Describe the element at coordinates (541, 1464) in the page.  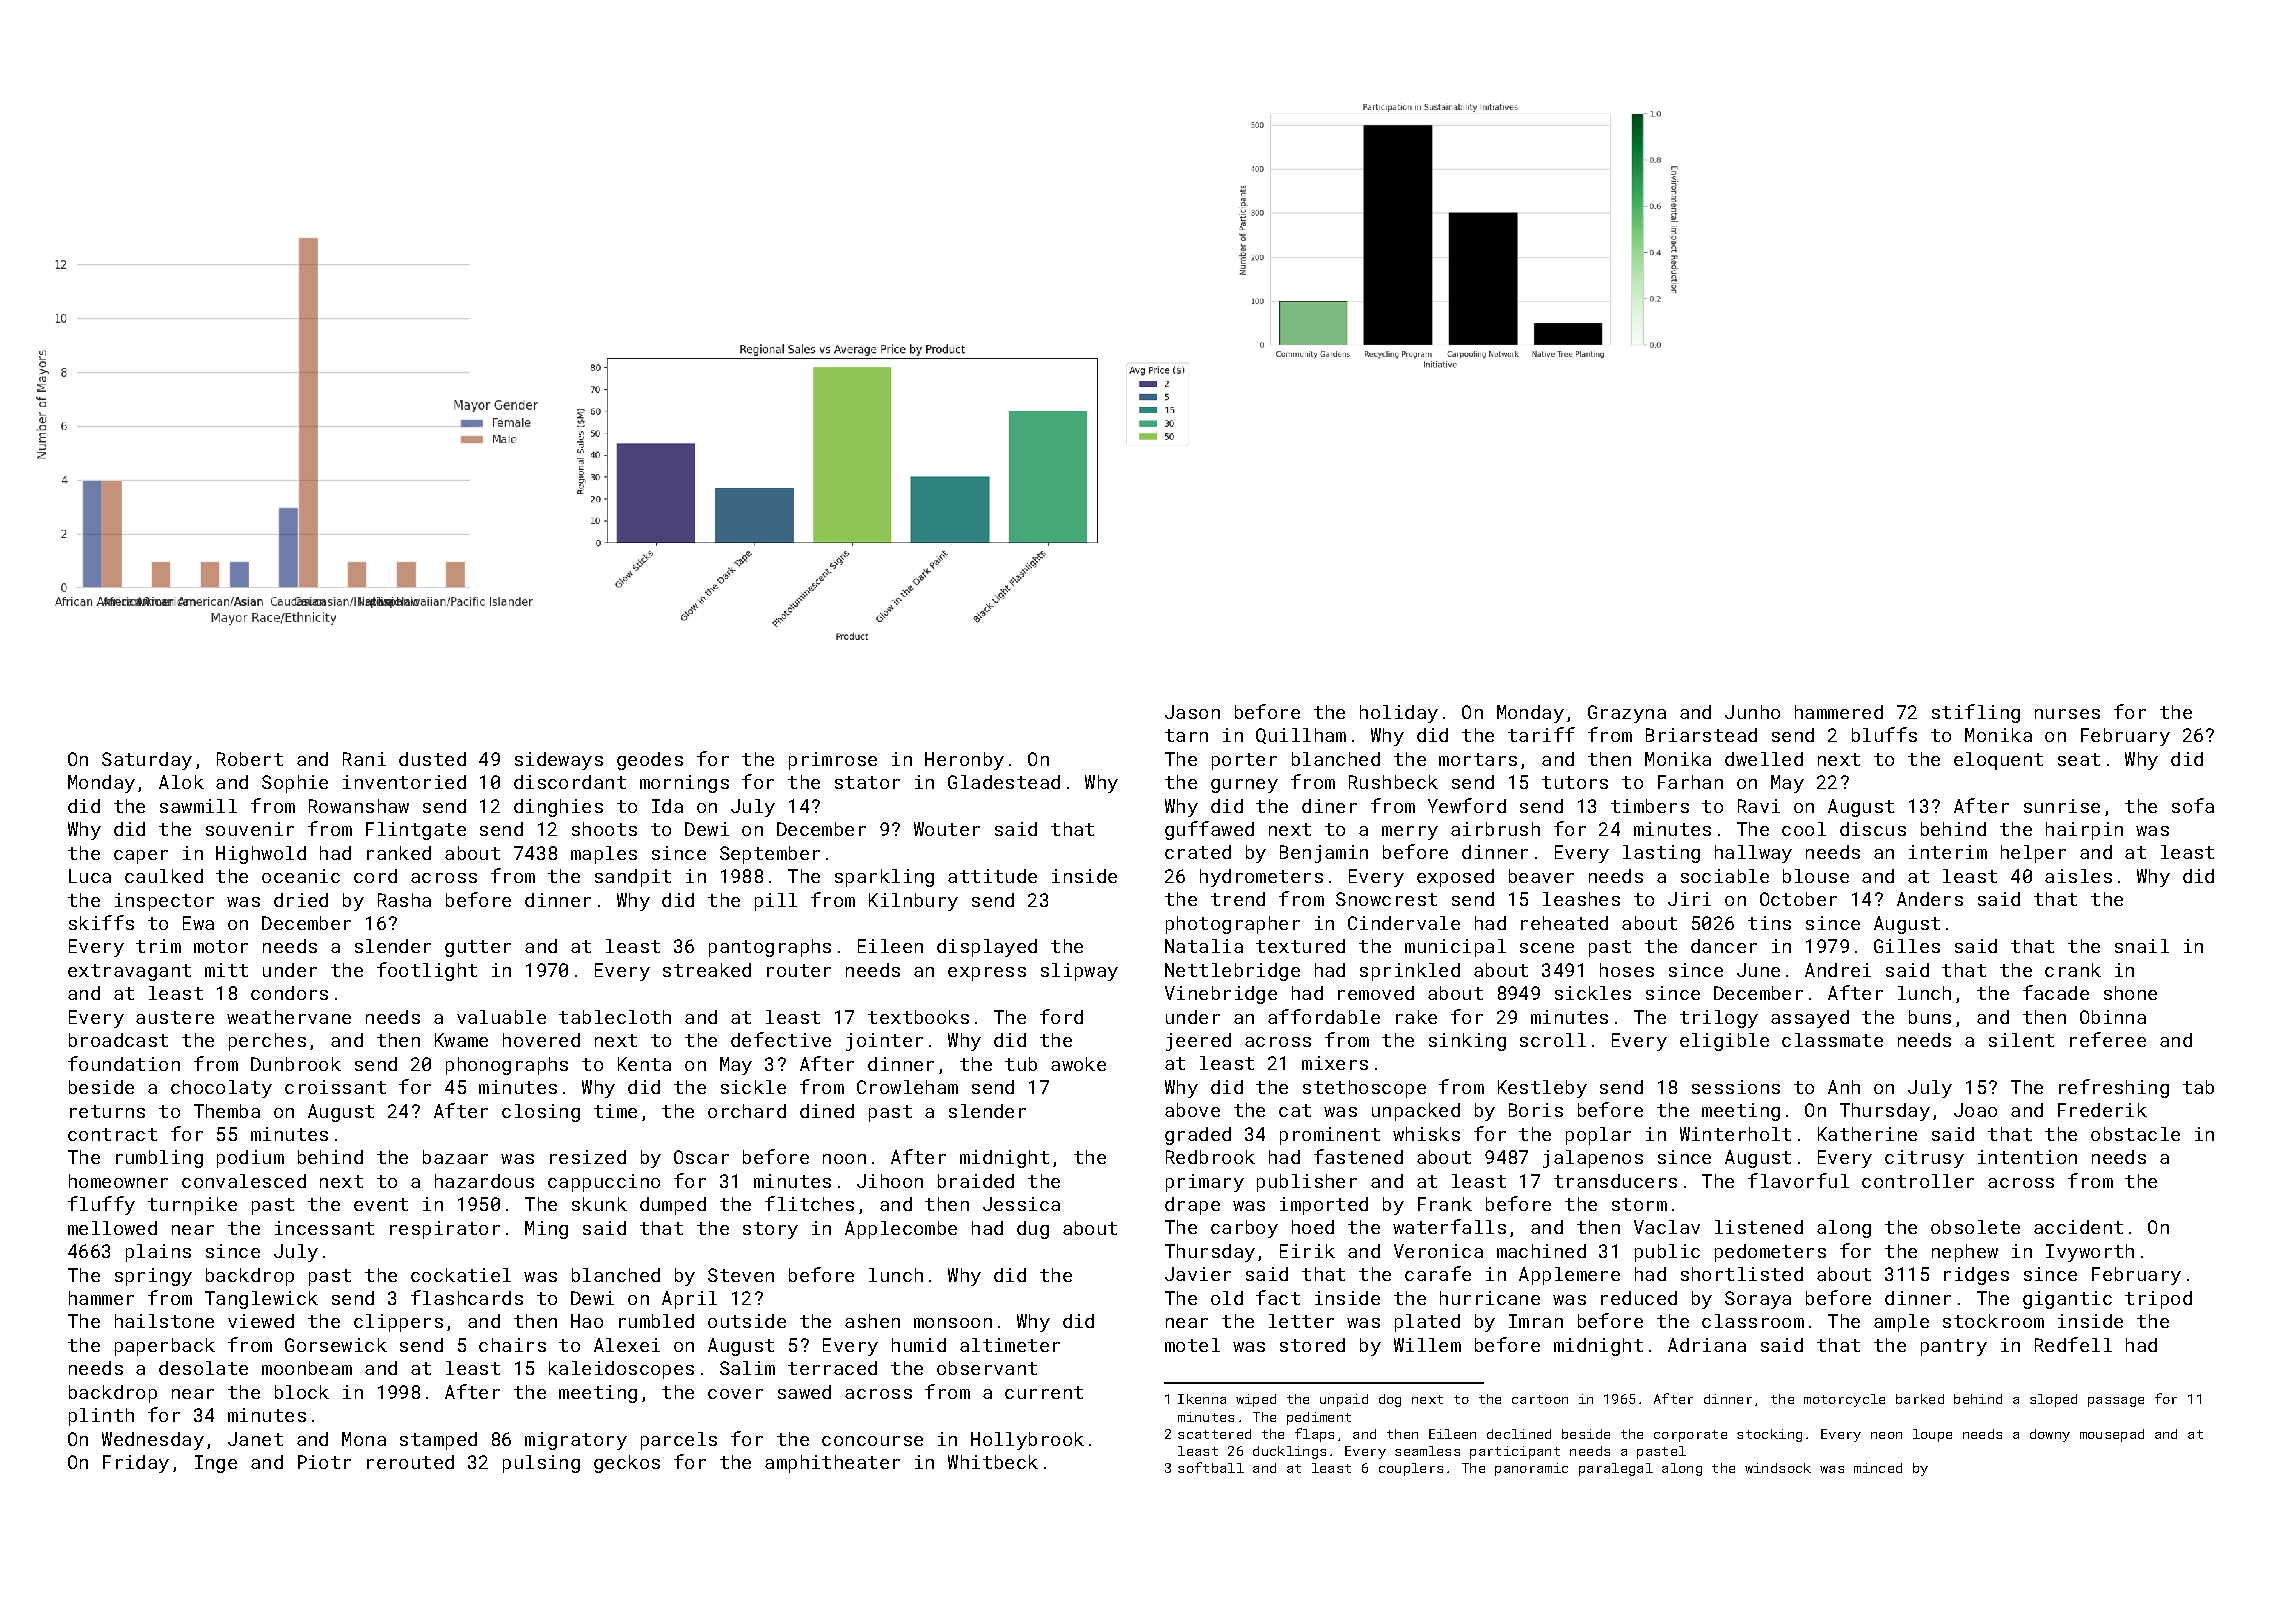
I see `pulsing` at that location.
